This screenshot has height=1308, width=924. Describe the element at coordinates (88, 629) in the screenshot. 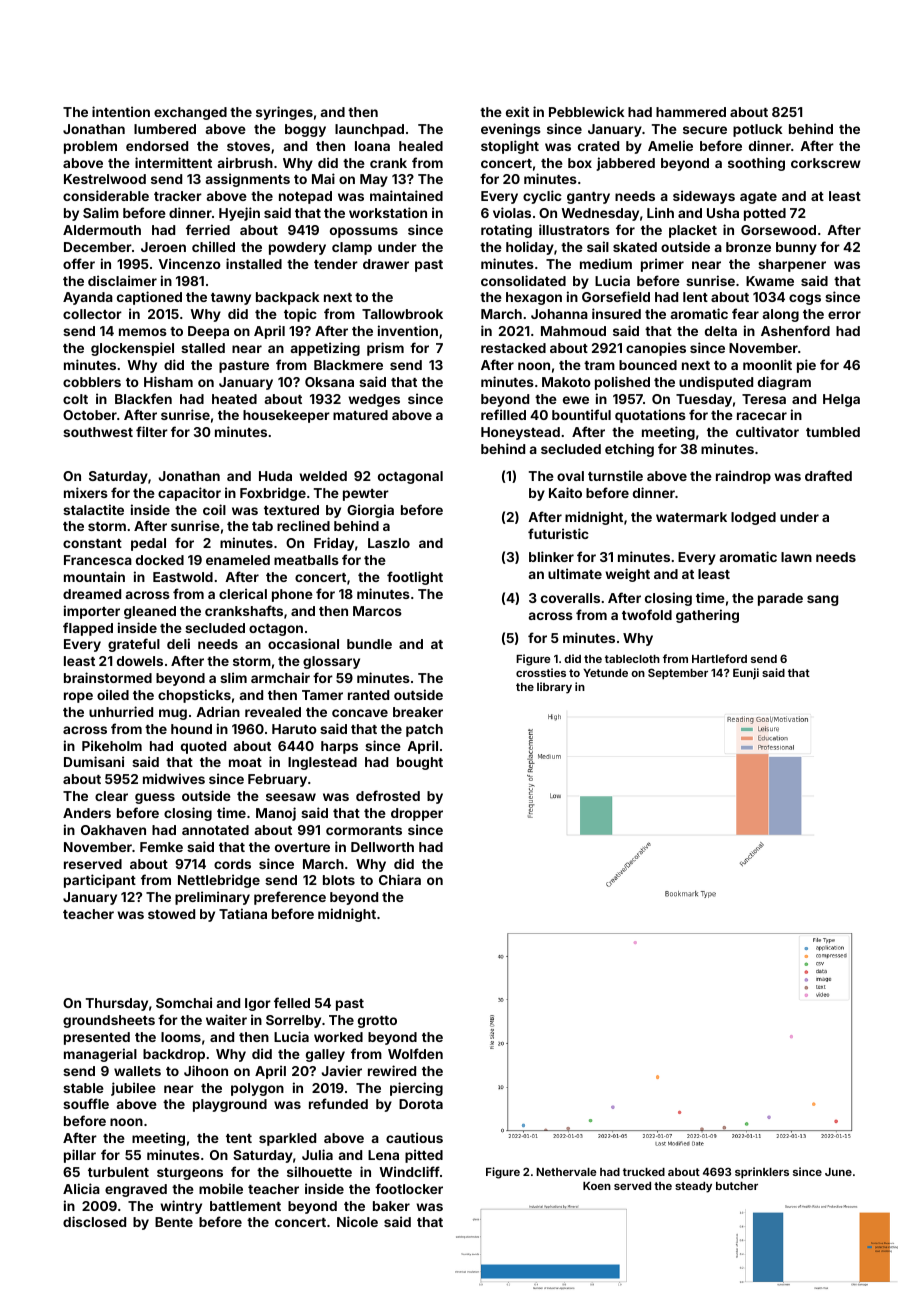

I see `flapped` at that location.
